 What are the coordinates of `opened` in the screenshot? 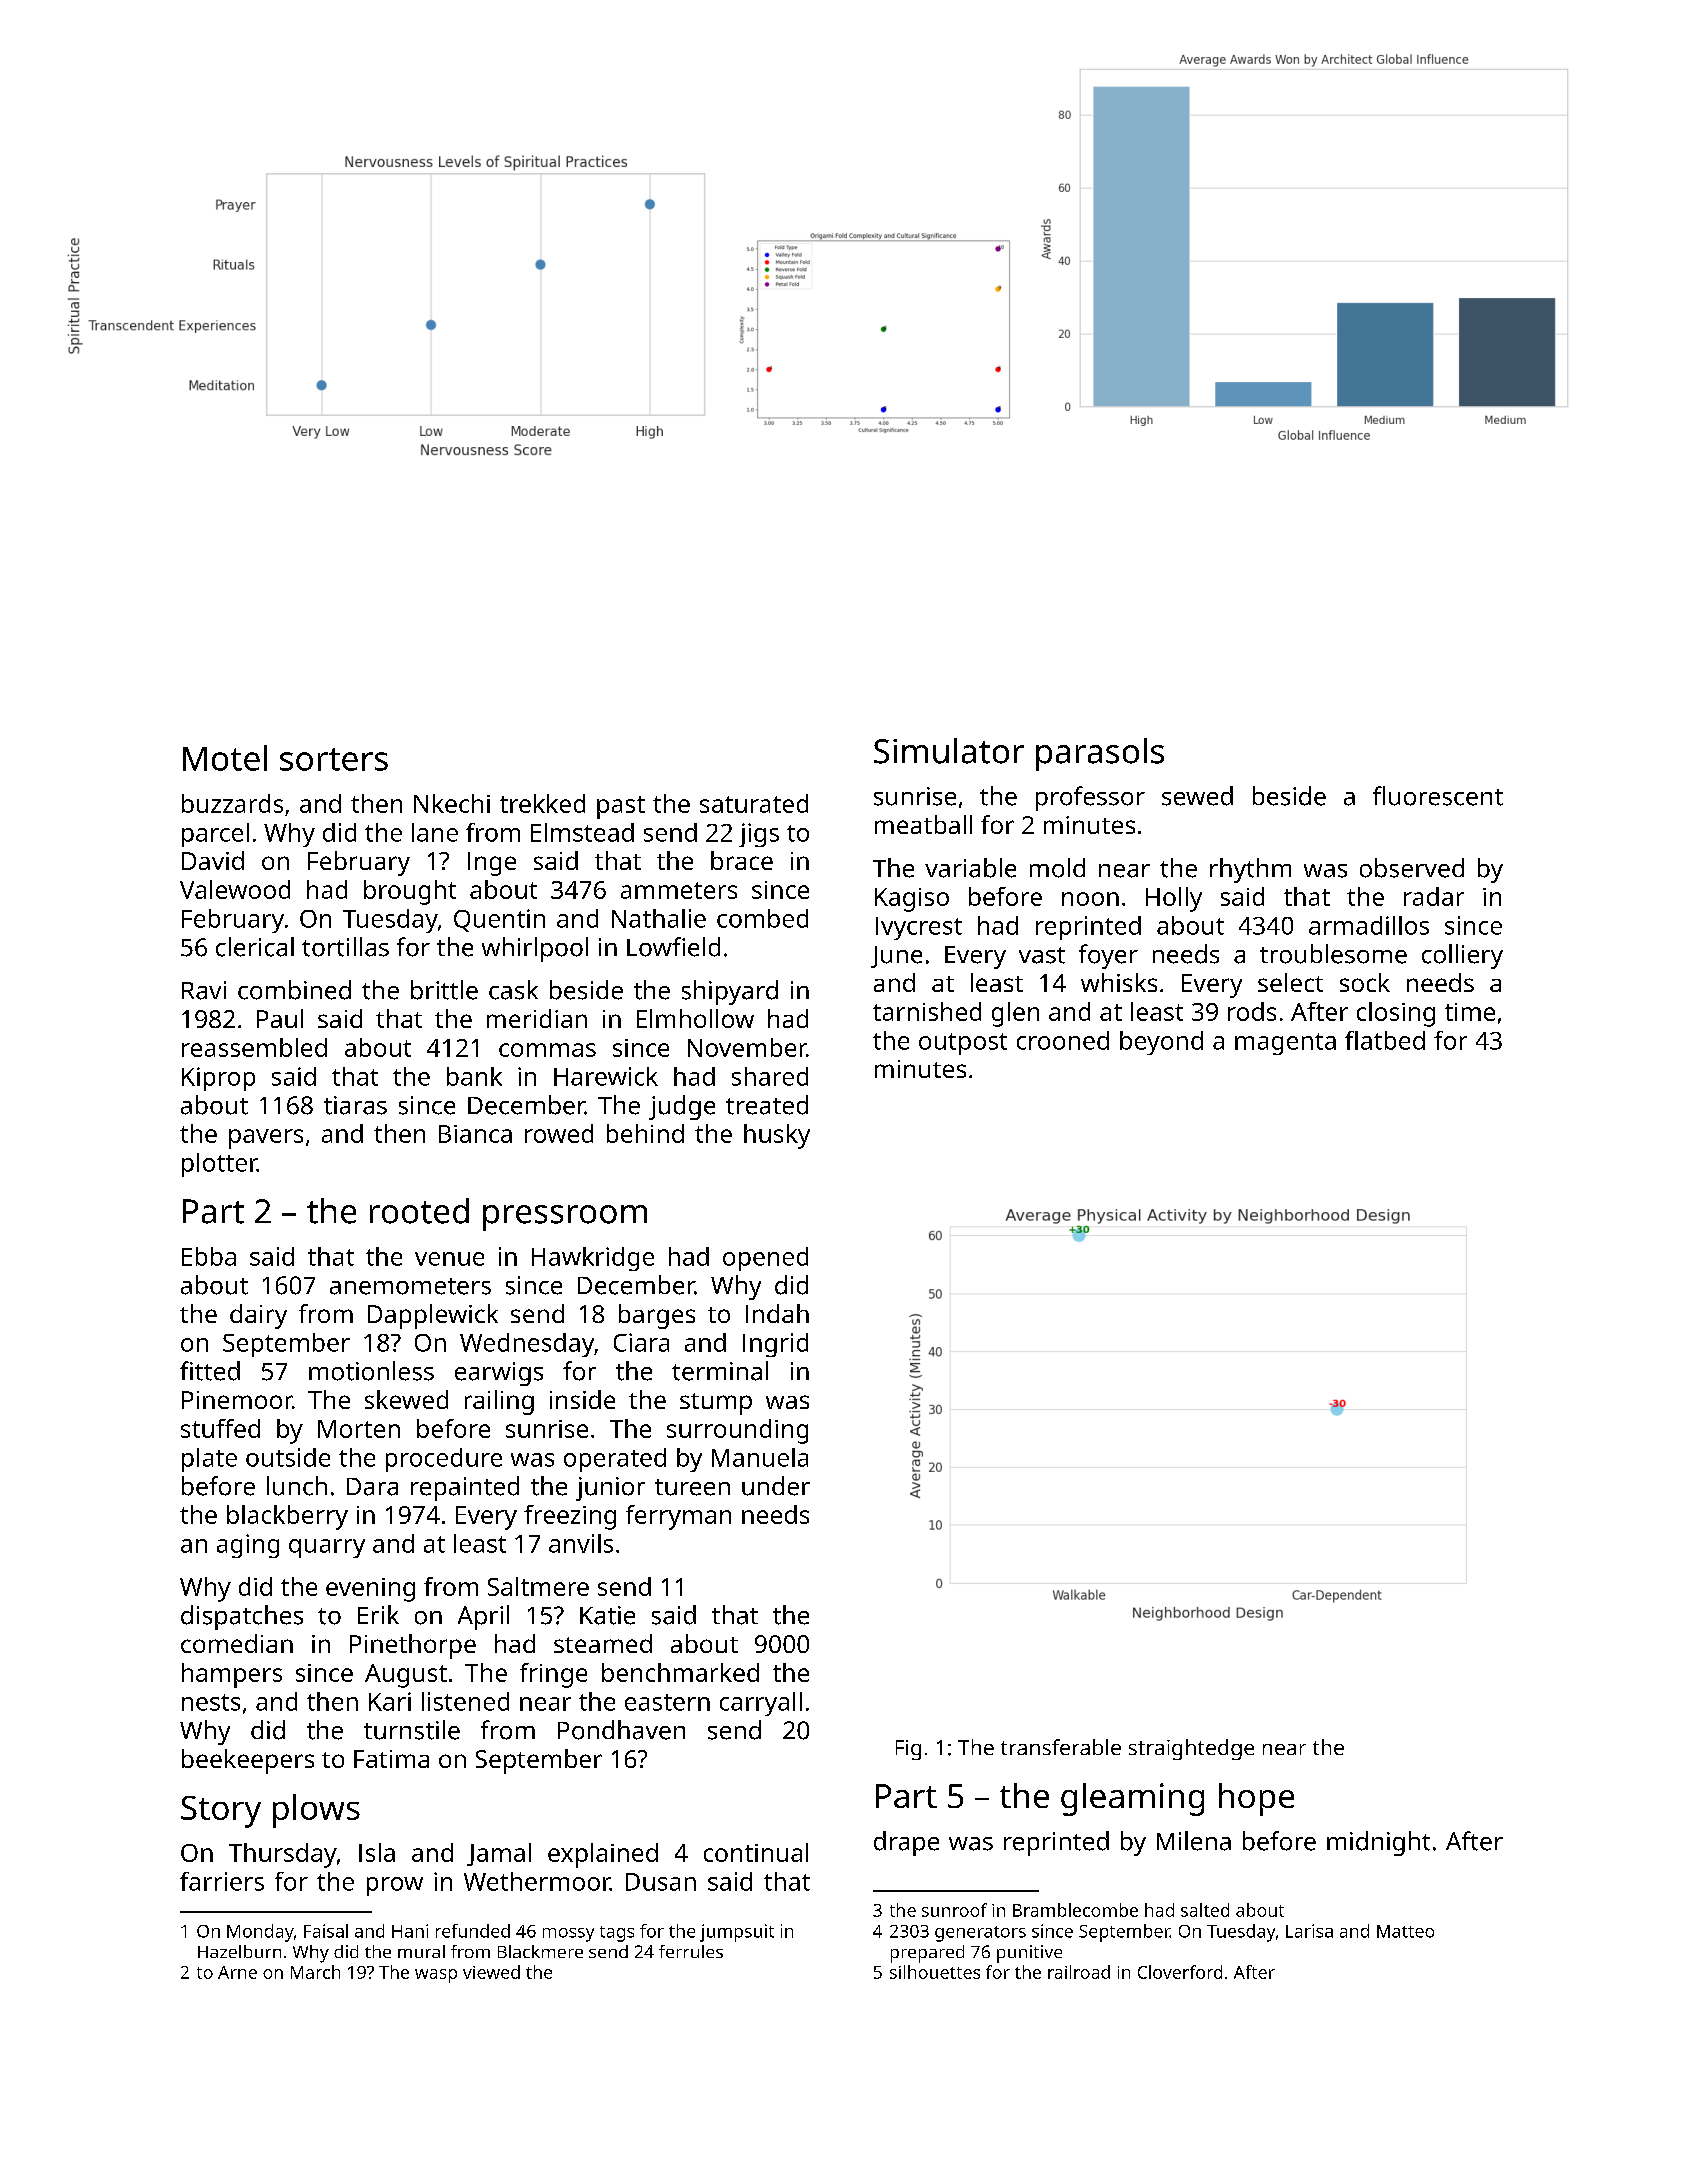 It's located at (765, 1259).
